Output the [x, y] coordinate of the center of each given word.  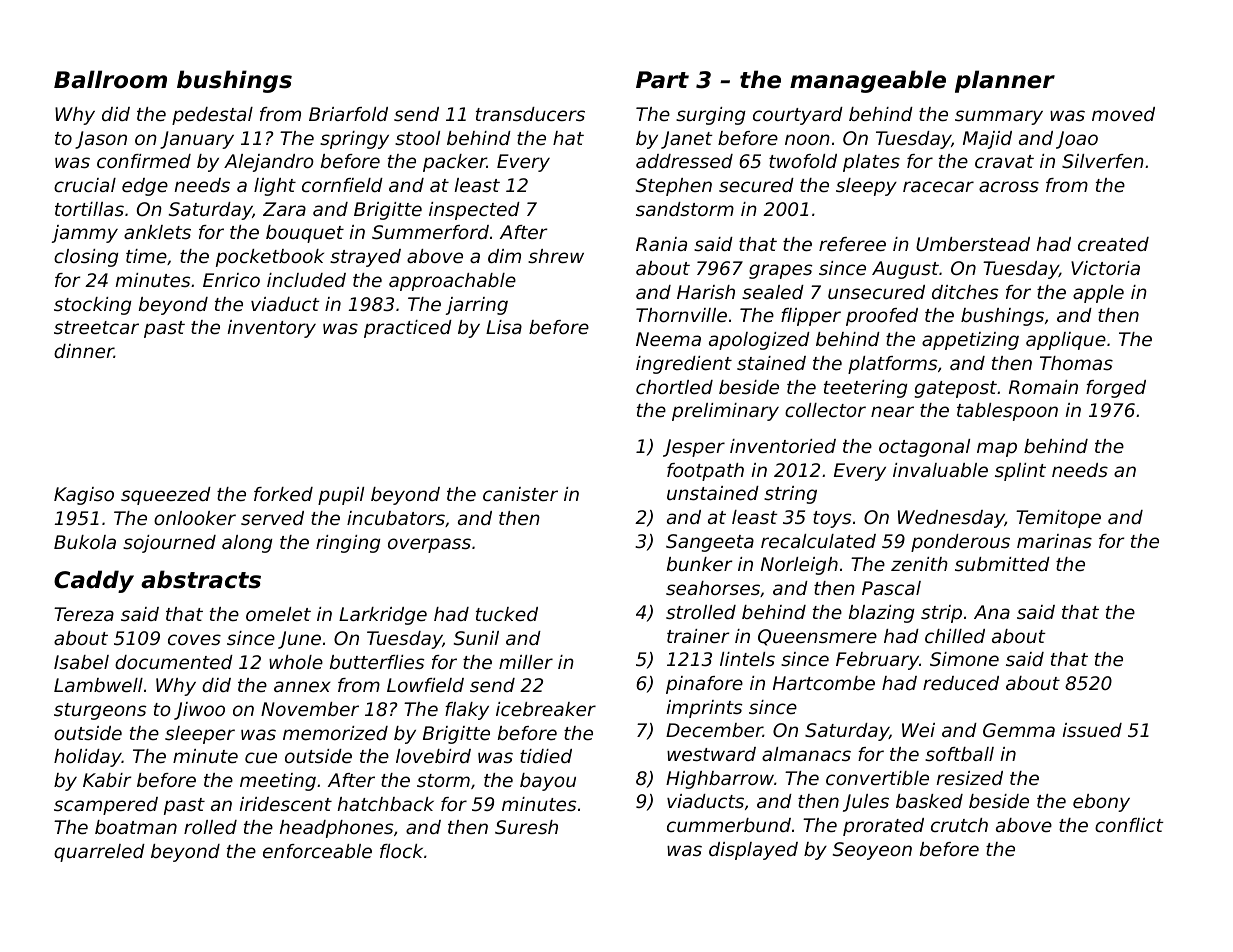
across [1009, 186]
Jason [101, 140]
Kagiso [84, 496]
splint [1020, 472]
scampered [106, 806]
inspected [474, 211]
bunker [699, 564]
